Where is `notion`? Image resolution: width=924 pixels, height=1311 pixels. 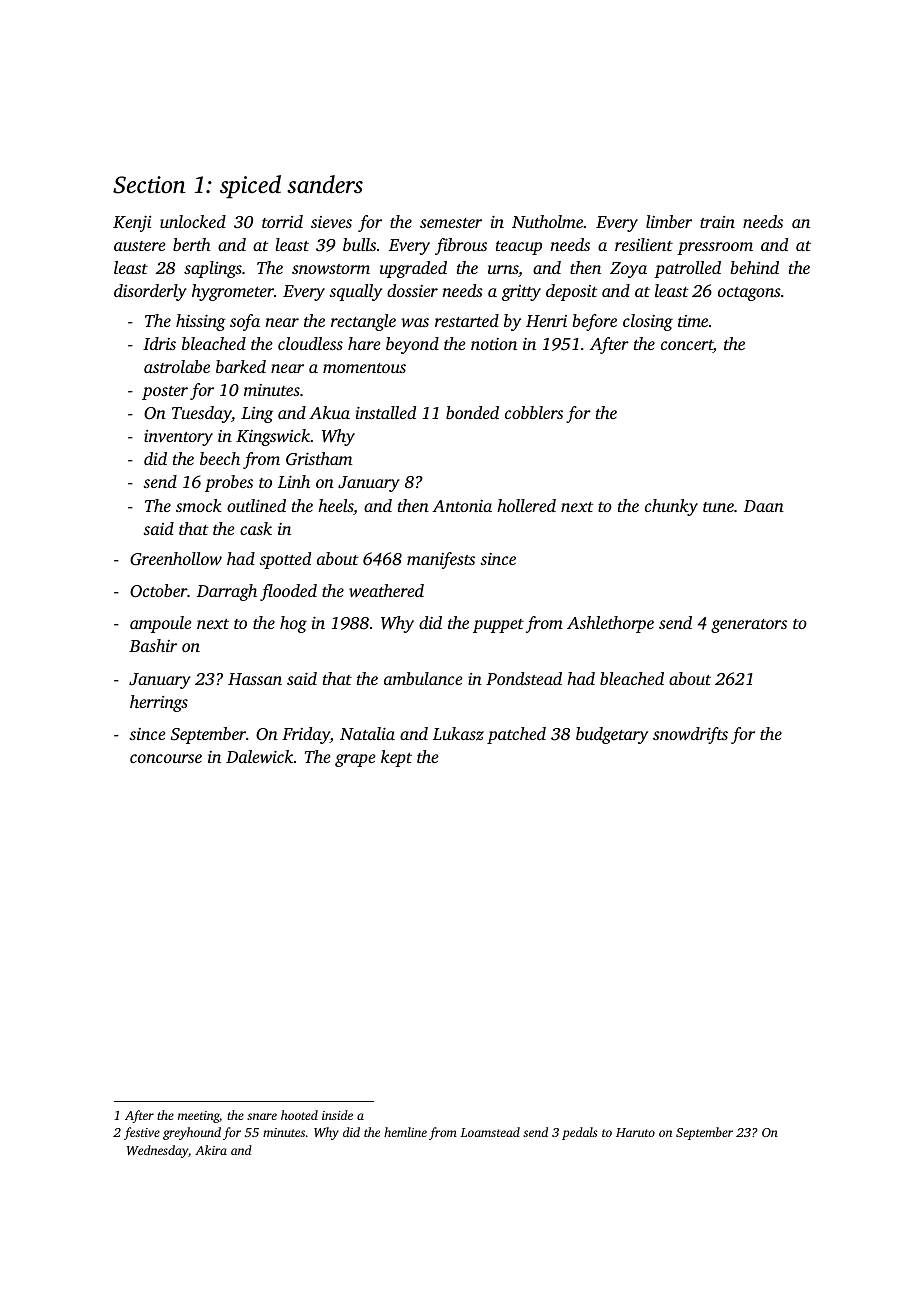 notion is located at coordinates (494, 344).
